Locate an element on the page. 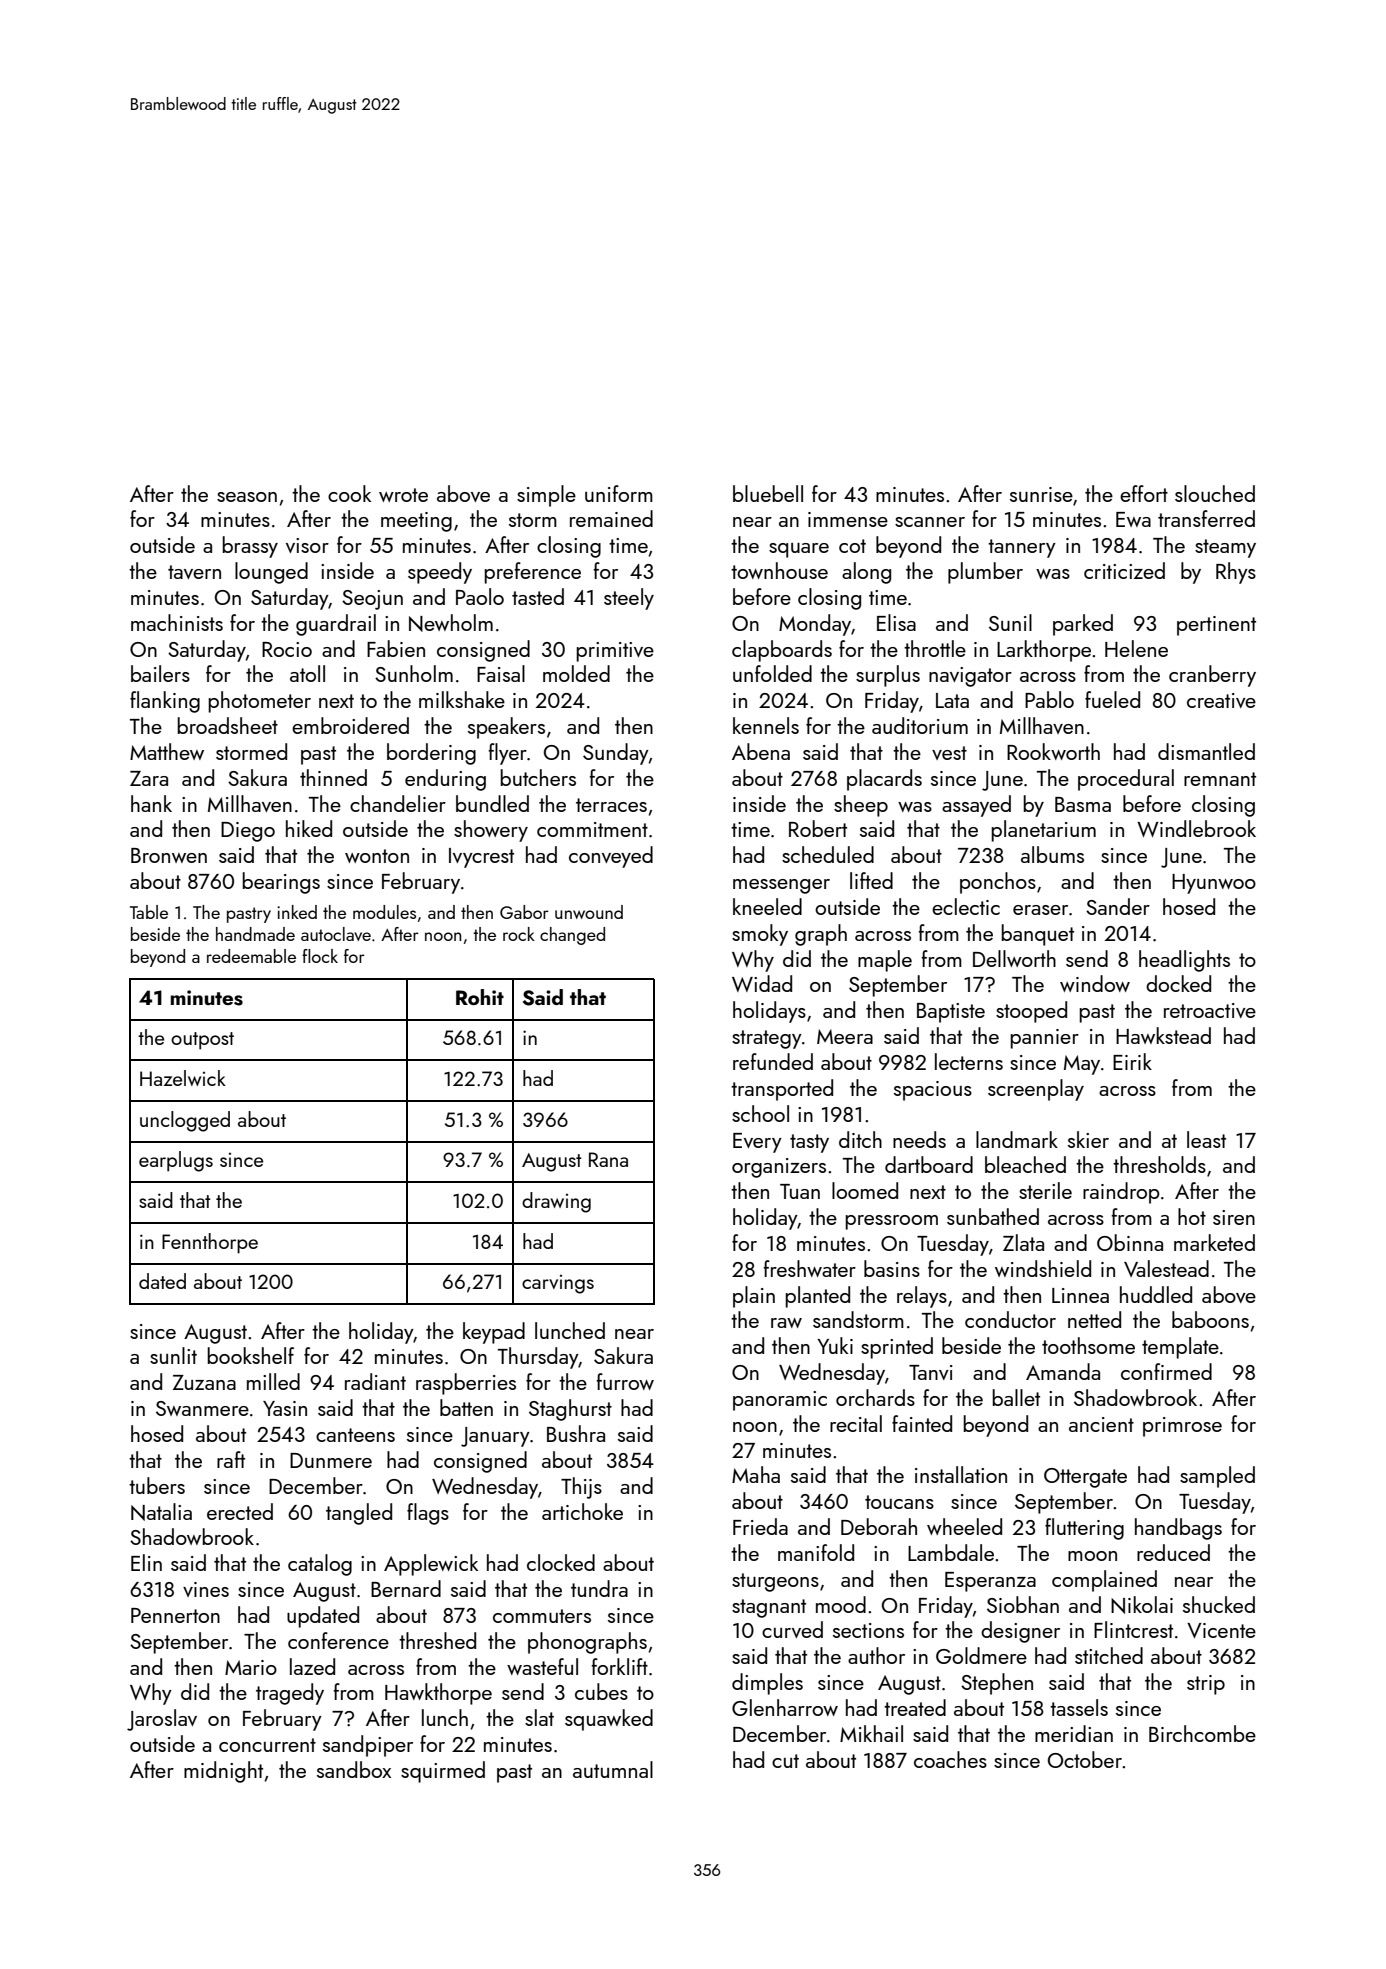  Robert is located at coordinates (818, 828).
